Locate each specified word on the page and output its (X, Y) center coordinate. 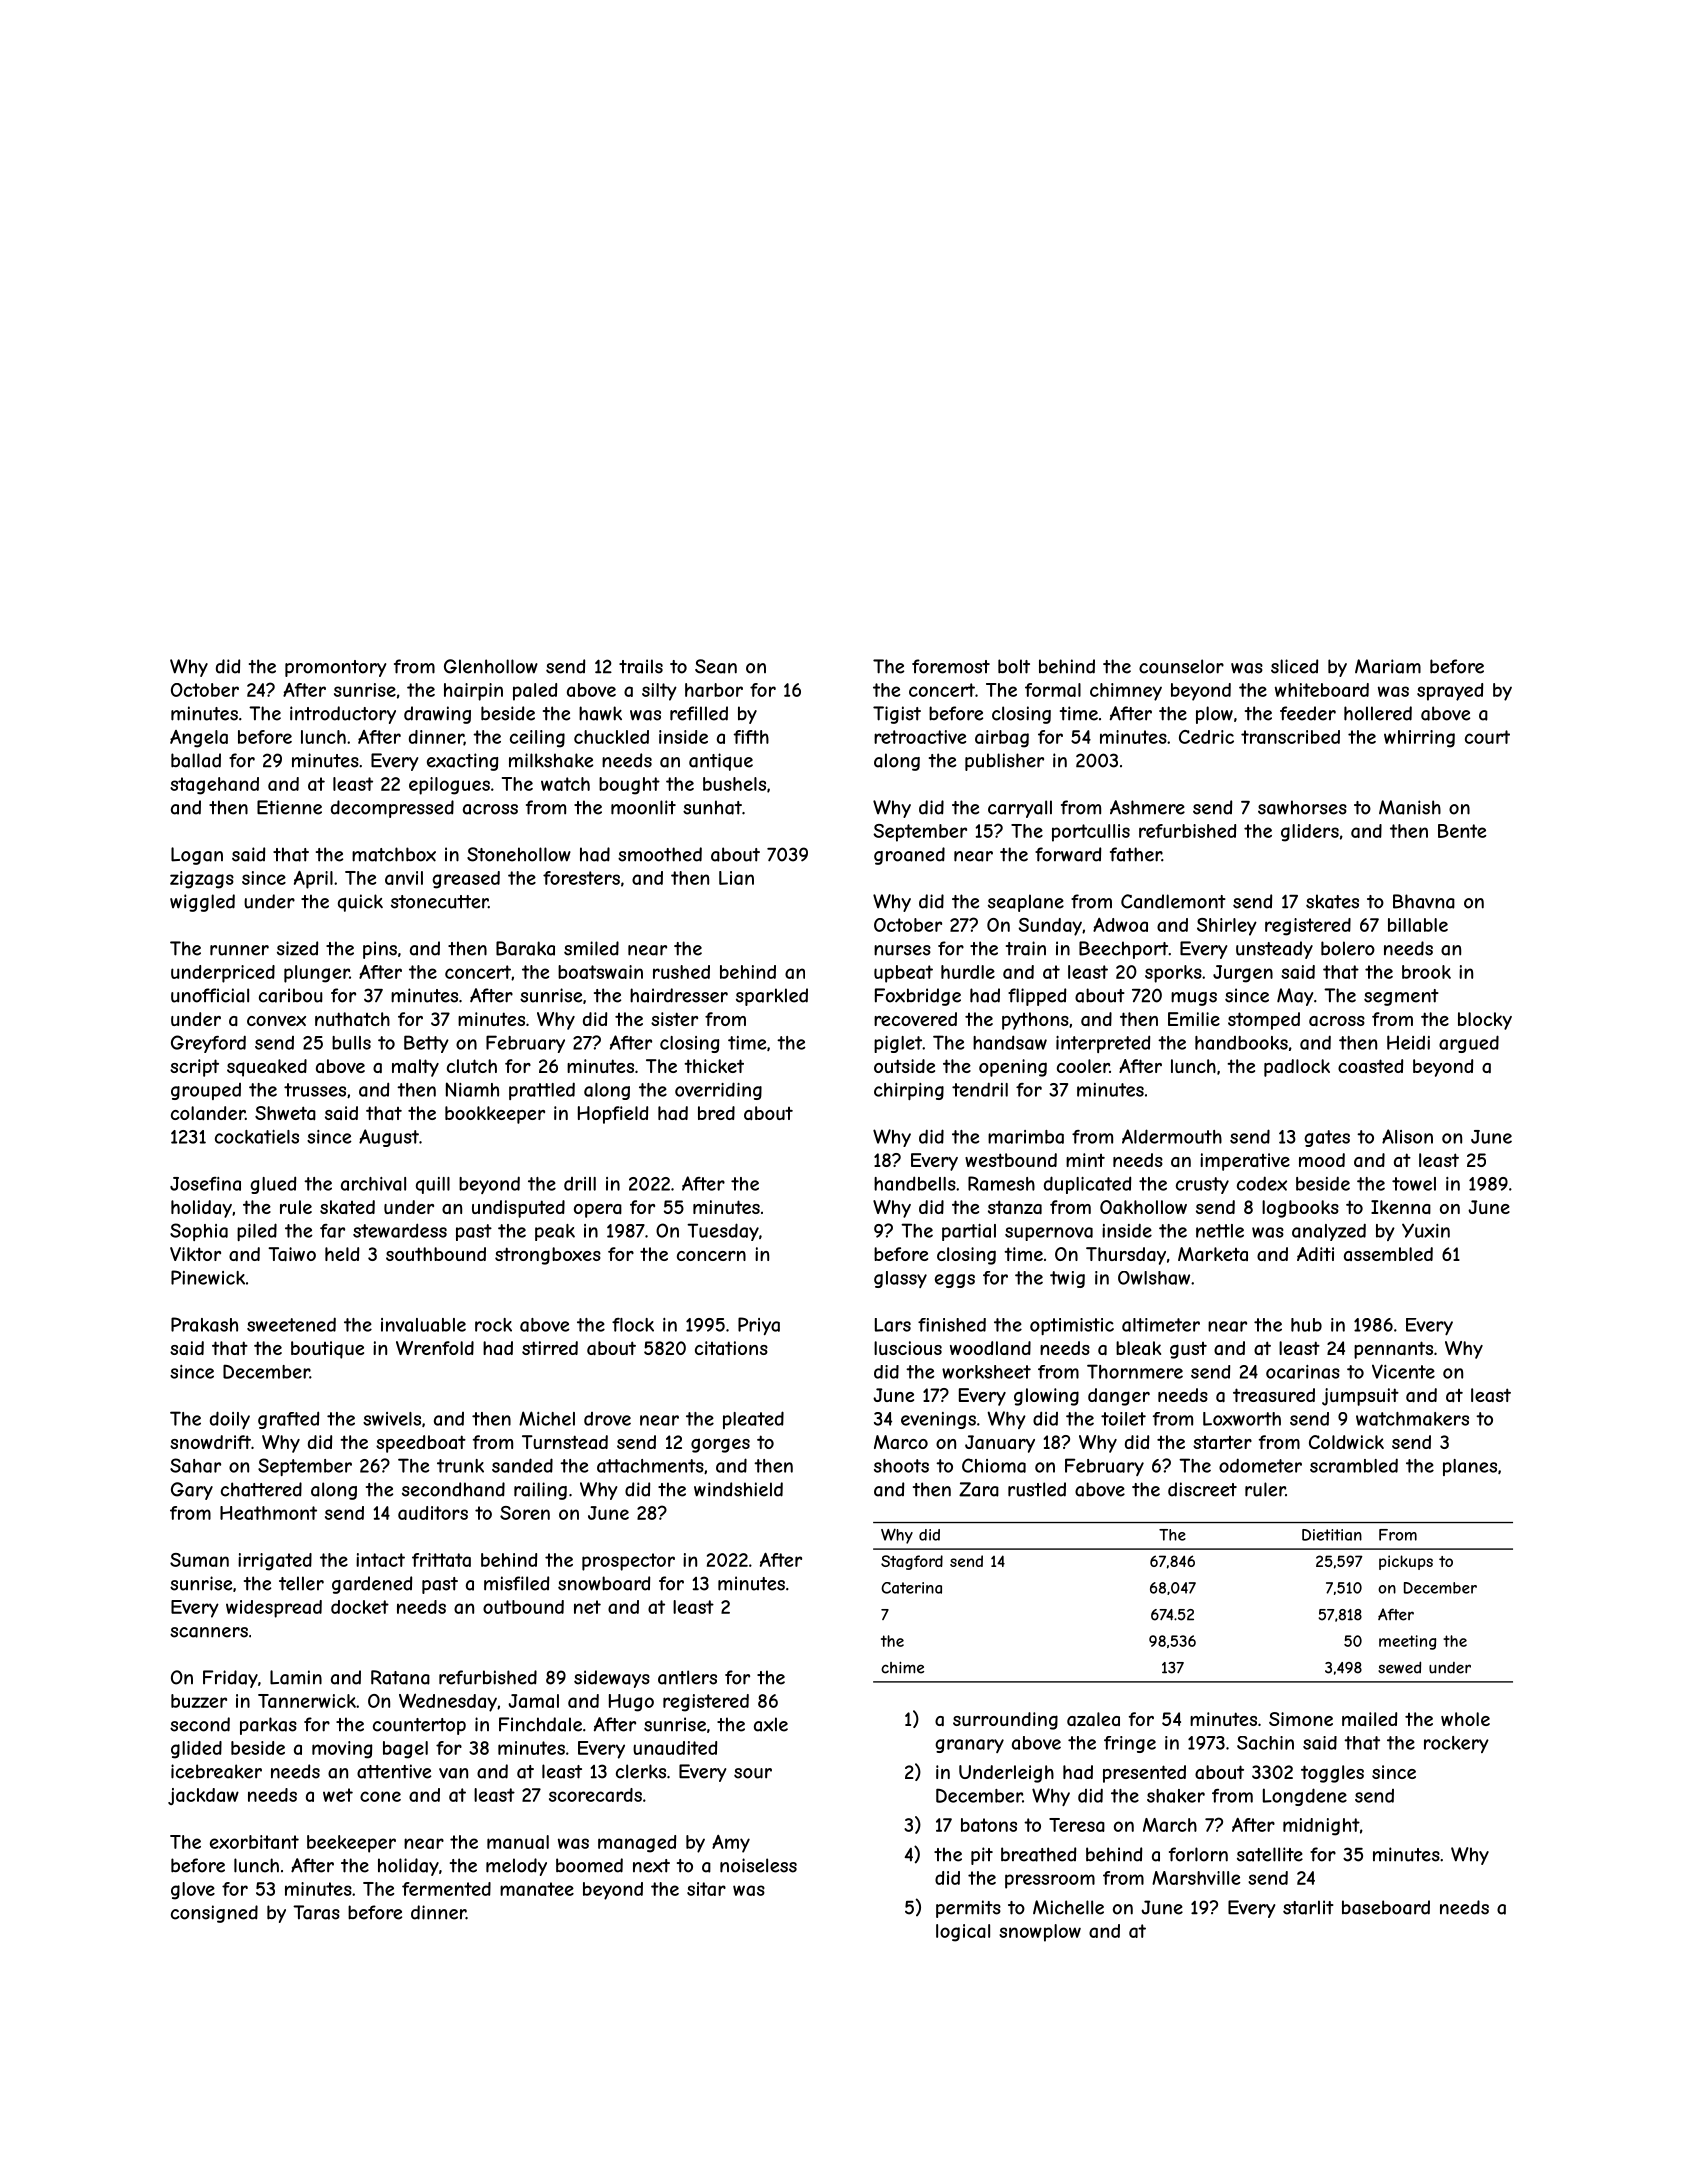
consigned (214, 1914)
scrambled (1354, 1465)
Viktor (195, 1254)
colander (208, 1113)
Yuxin (1426, 1230)
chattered (261, 1489)
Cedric (1206, 737)
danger (1119, 1397)
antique (721, 762)
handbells (915, 1183)
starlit (1308, 1907)
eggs (955, 1281)
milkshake (551, 760)
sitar (706, 1889)
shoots (901, 1466)
